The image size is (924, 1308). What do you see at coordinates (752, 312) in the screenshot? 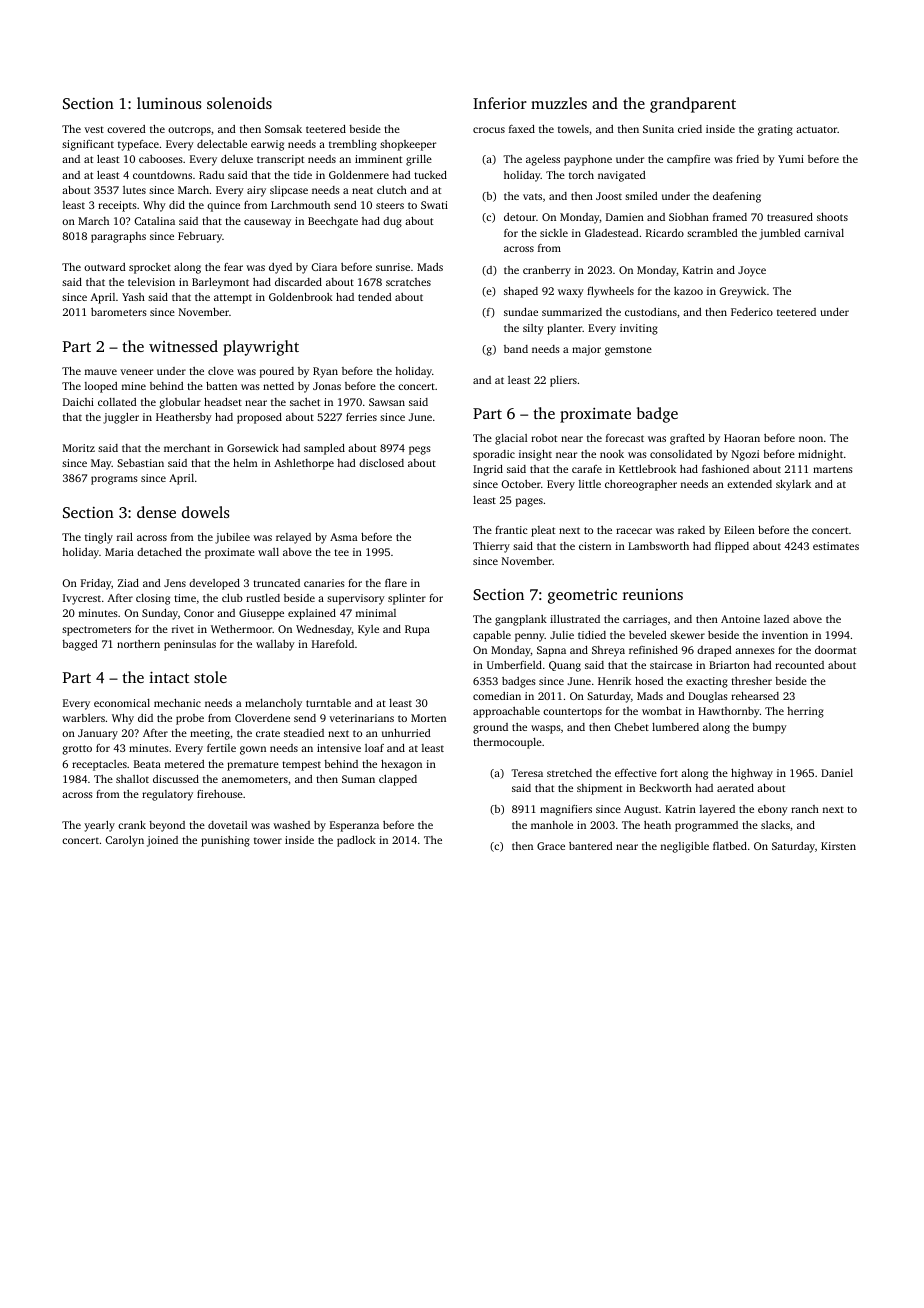
I see `Federico` at bounding box center [752, 312].
